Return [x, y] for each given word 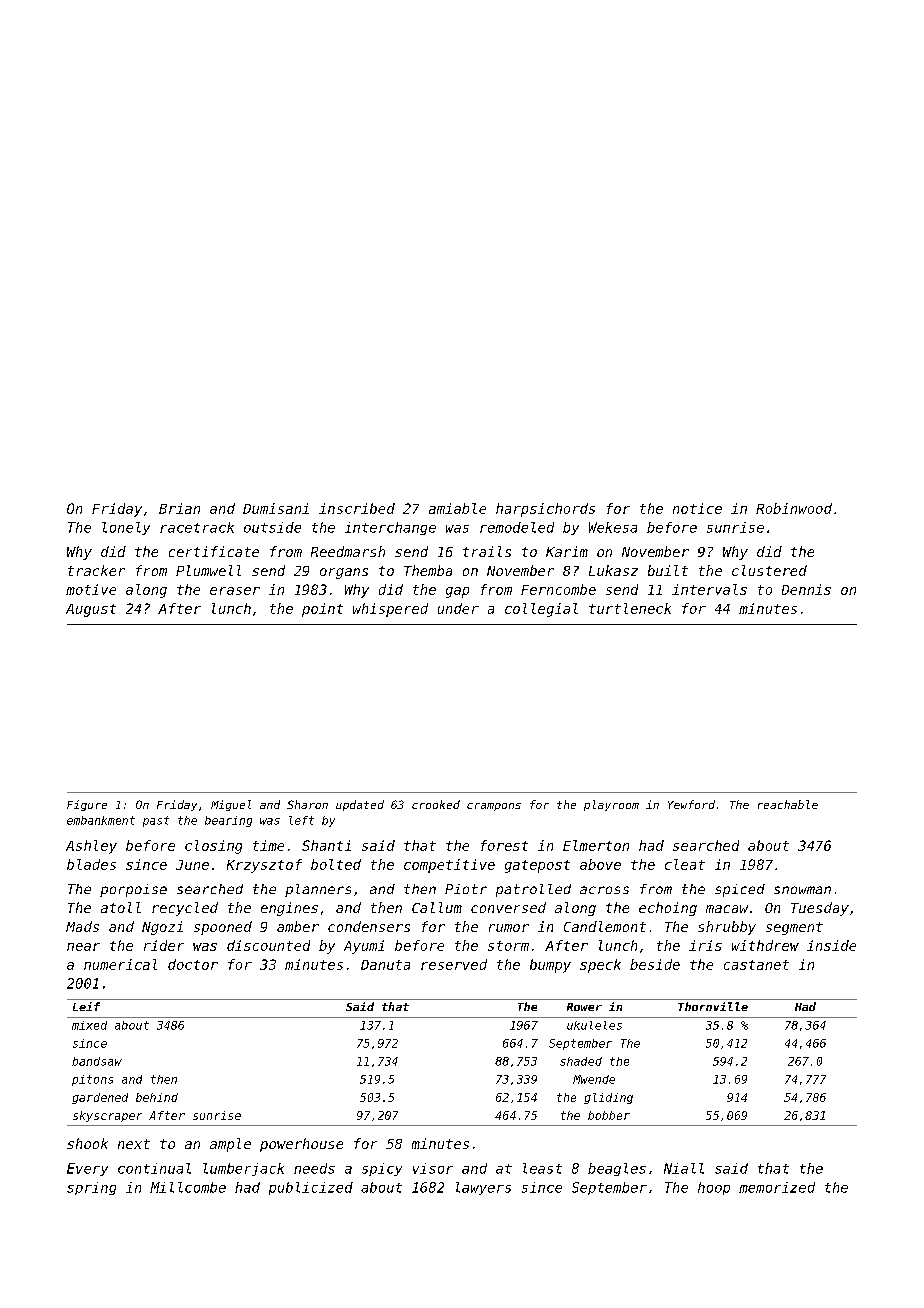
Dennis [806, 589]
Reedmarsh [348, 551]
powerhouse [301, 1145]
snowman [802, 890]
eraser [235, 591]
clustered [769, 570]
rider [164, 945]
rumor [509, 928]
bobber [609, 1115]
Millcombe [188, 1187]
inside [831, 945]
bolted [336, 864]
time [268, 845]
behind [157, 1097]
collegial [541, 610]
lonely [126, 528]
